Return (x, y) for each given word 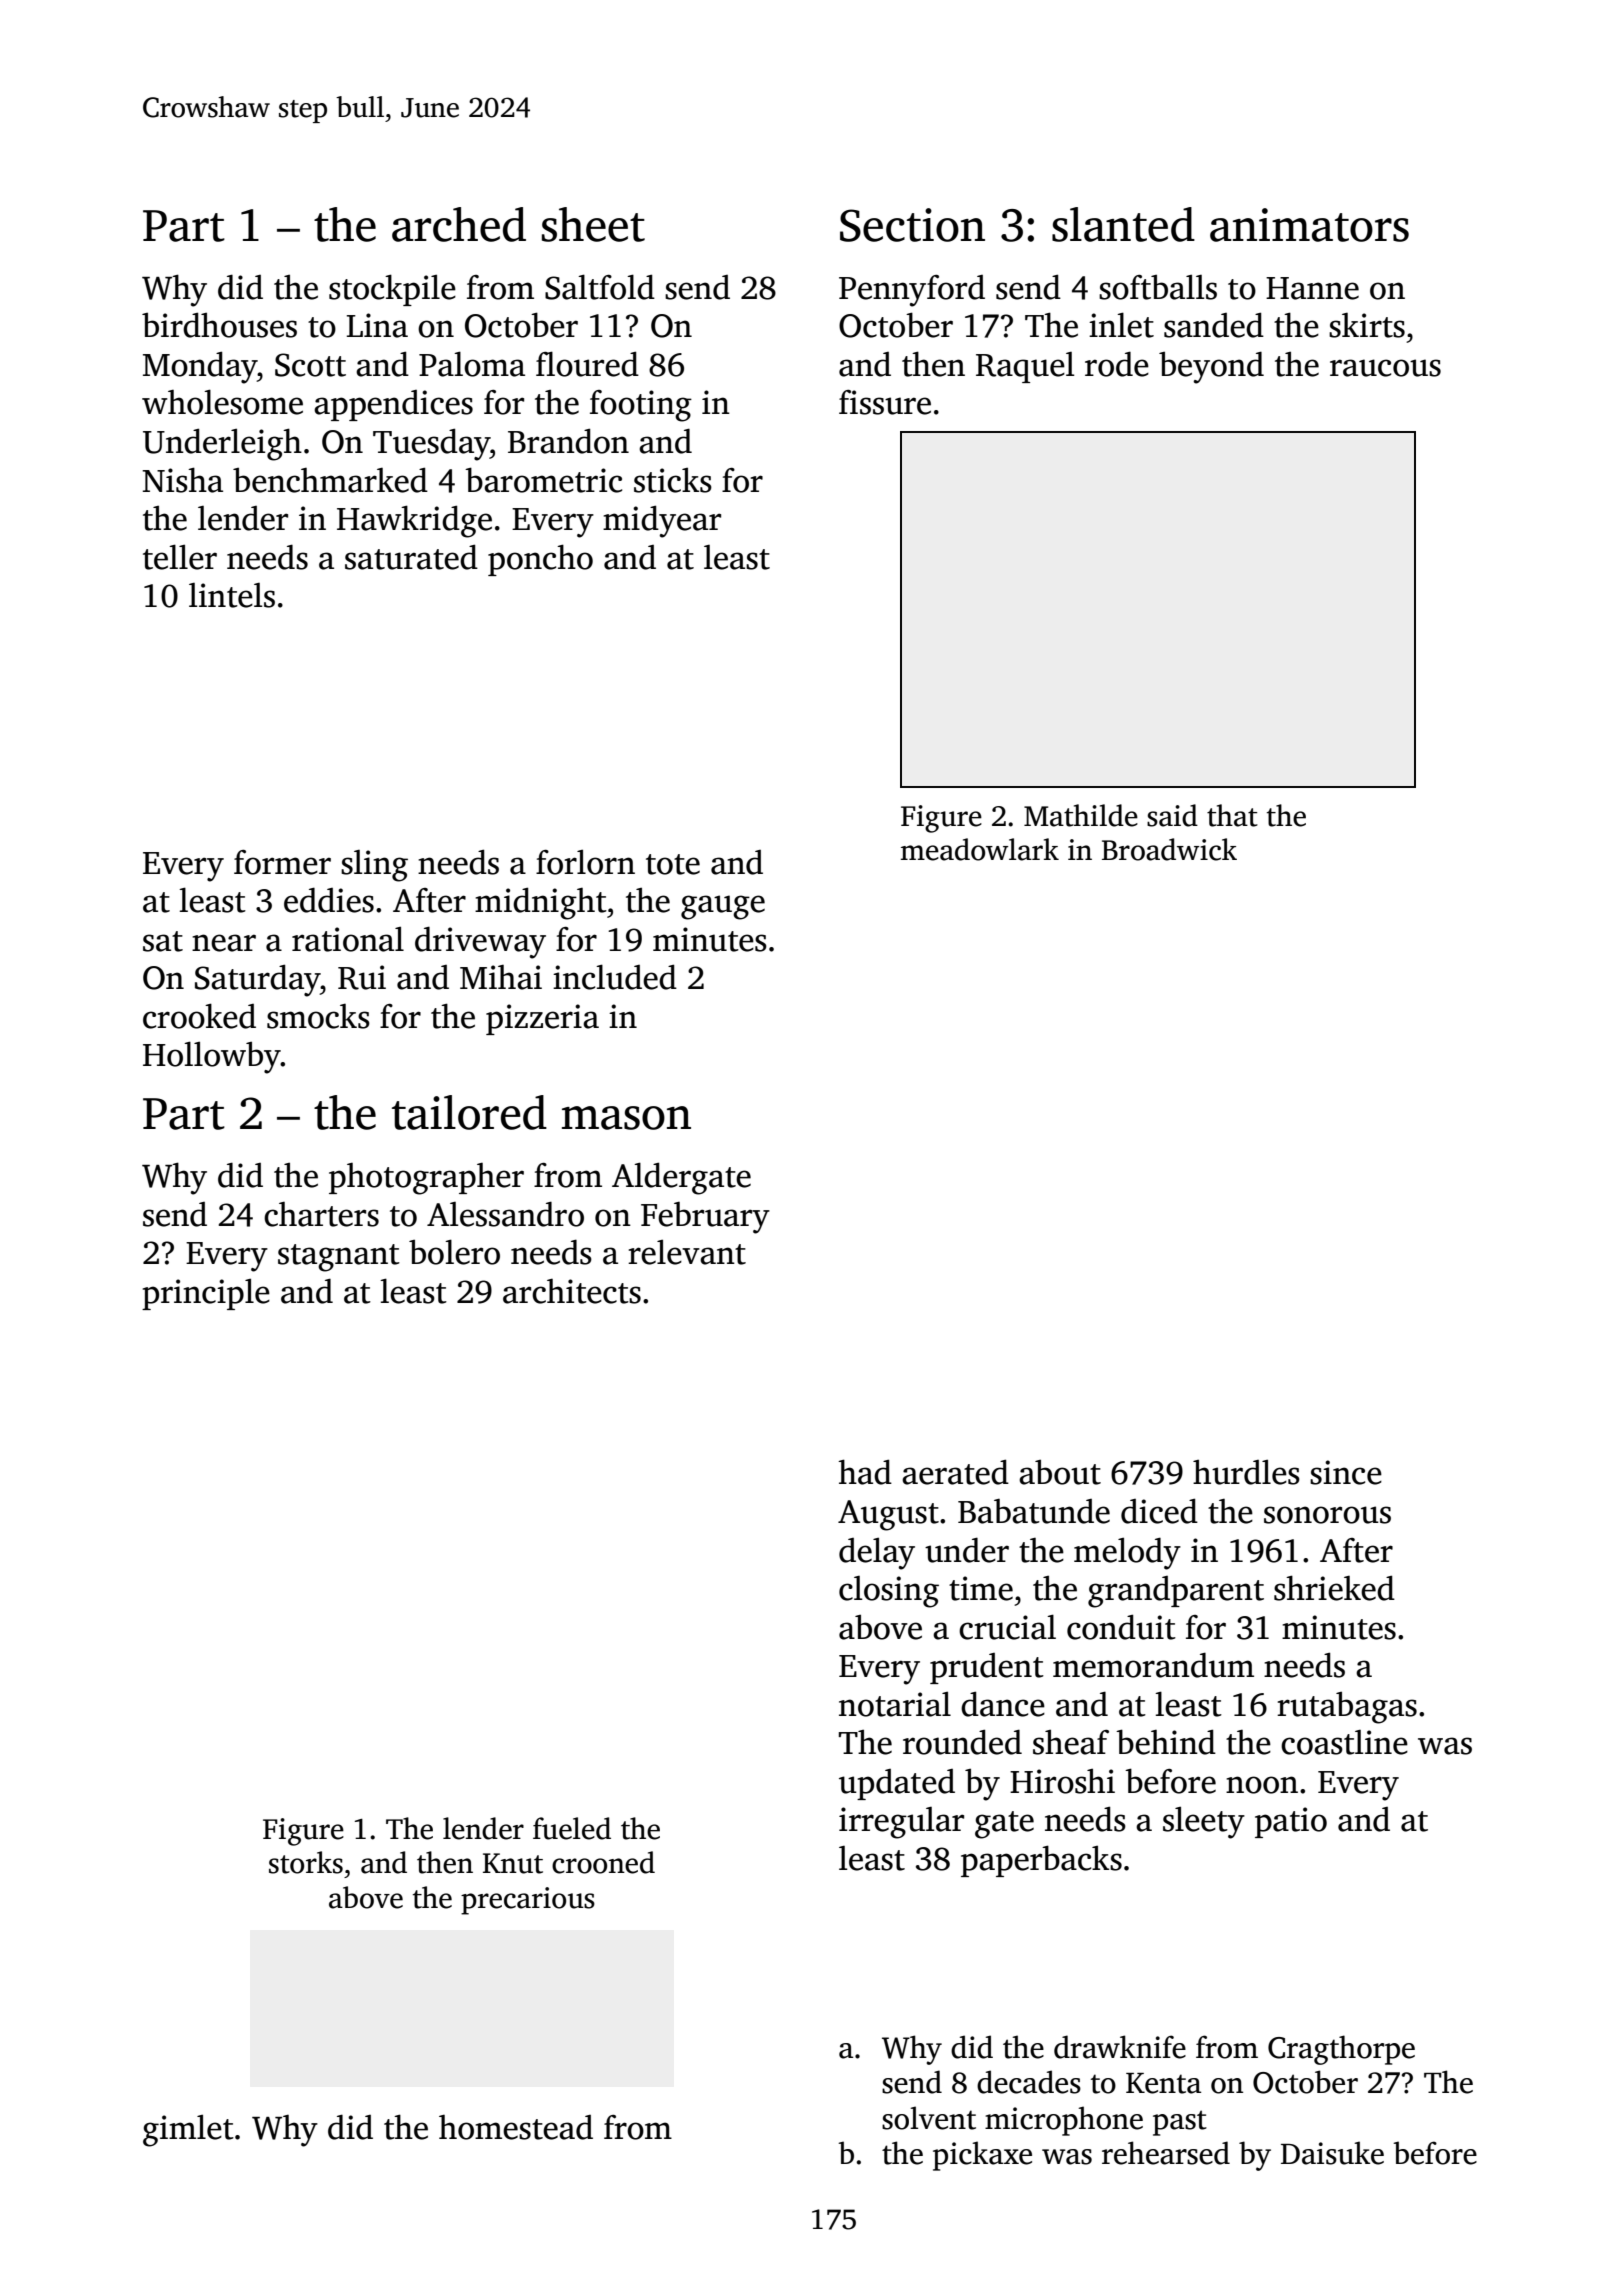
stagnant (339, 1258)
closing (889, 1592)
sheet (593, 224)
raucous (1385, 368)
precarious (528, 1901)
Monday (200, 367)
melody (1127, 1553)
